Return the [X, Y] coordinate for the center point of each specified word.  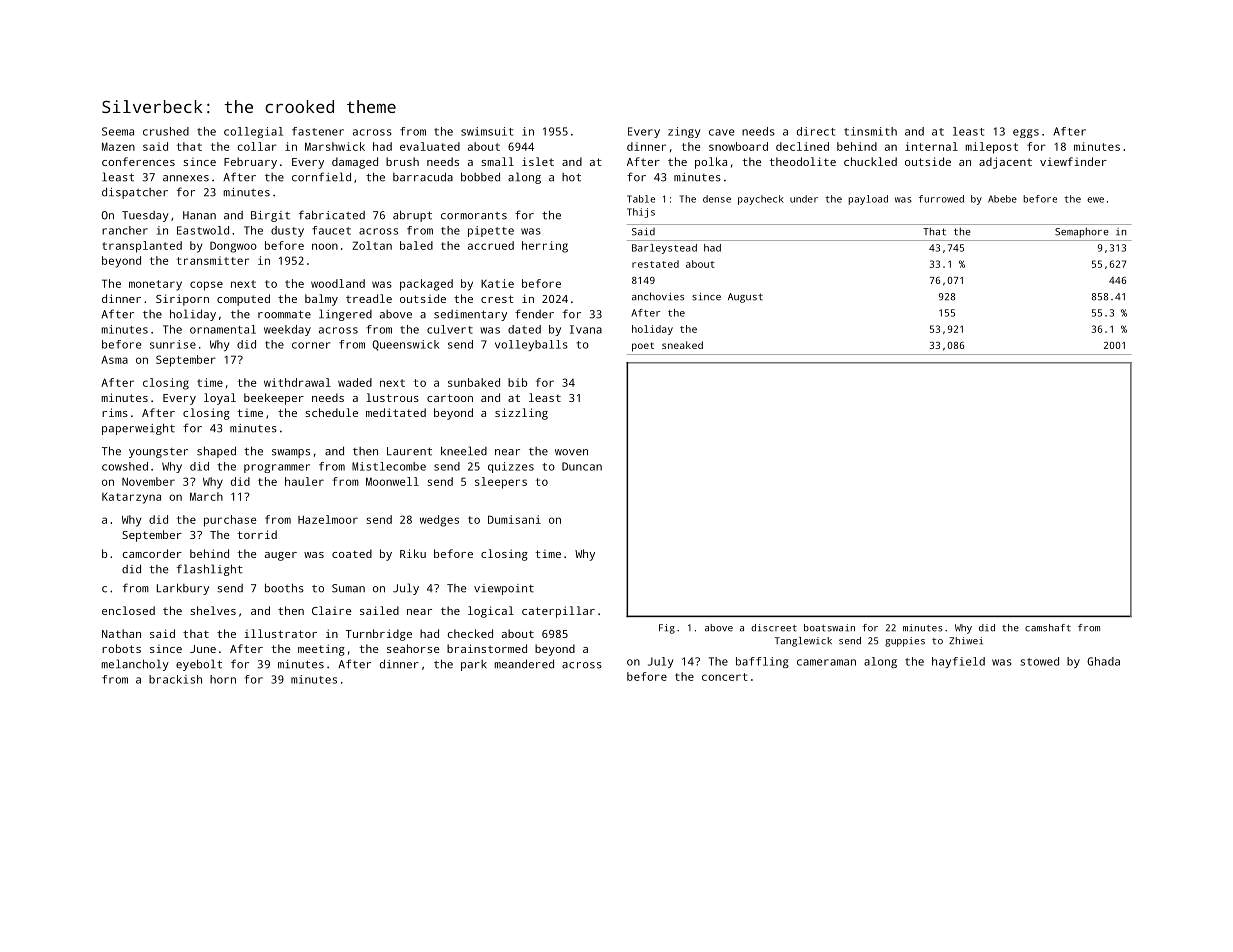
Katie [497, 283]
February [250, 163]
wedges [439, 521]
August [745, 298]
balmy [321, 300]
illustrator [280, 633]
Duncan [582, 466]
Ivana [586, 329]
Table [641, 199]
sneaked [682, 345]
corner [311, 345]
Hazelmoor [328, 519]
